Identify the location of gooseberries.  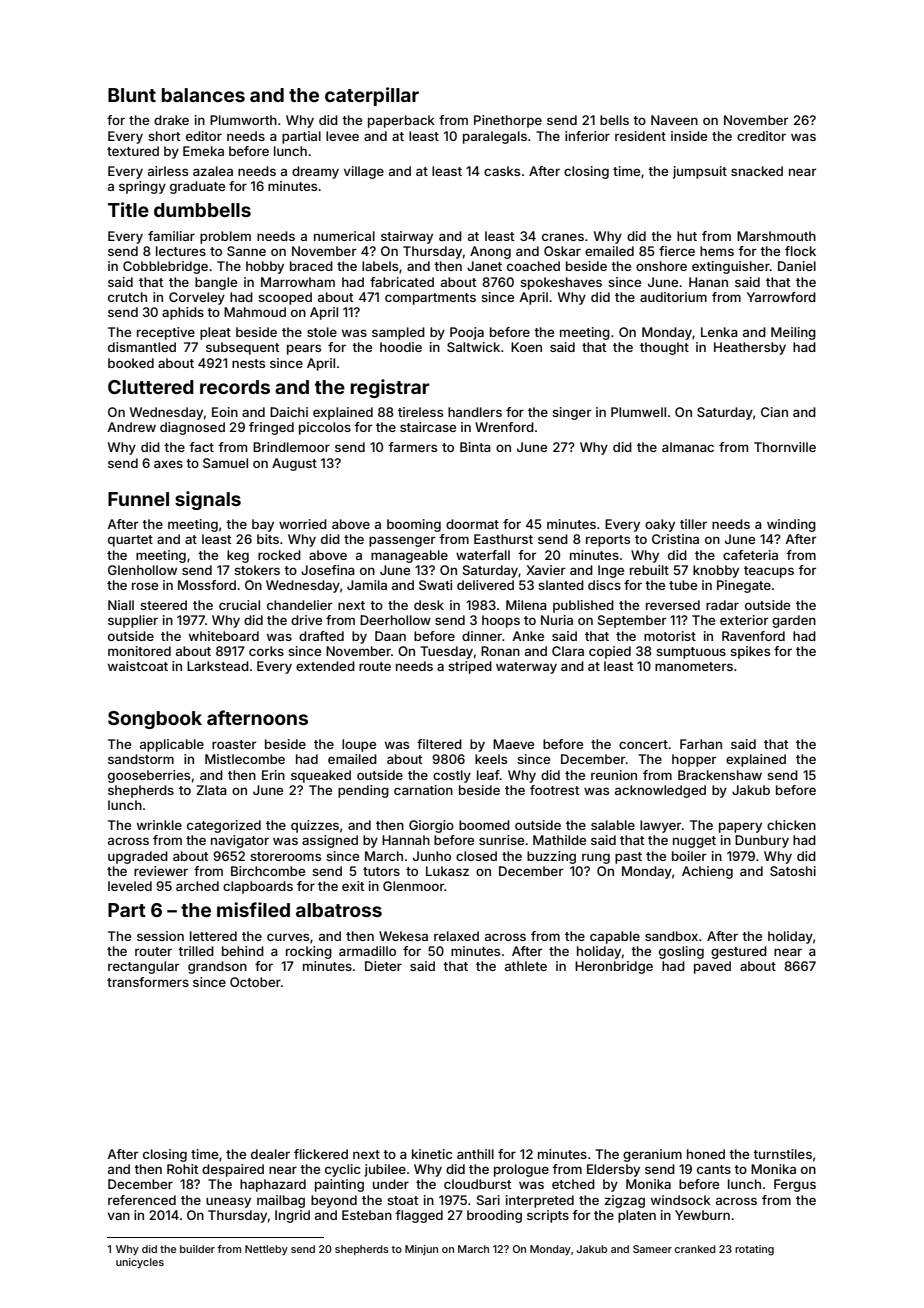
(149, 776).
